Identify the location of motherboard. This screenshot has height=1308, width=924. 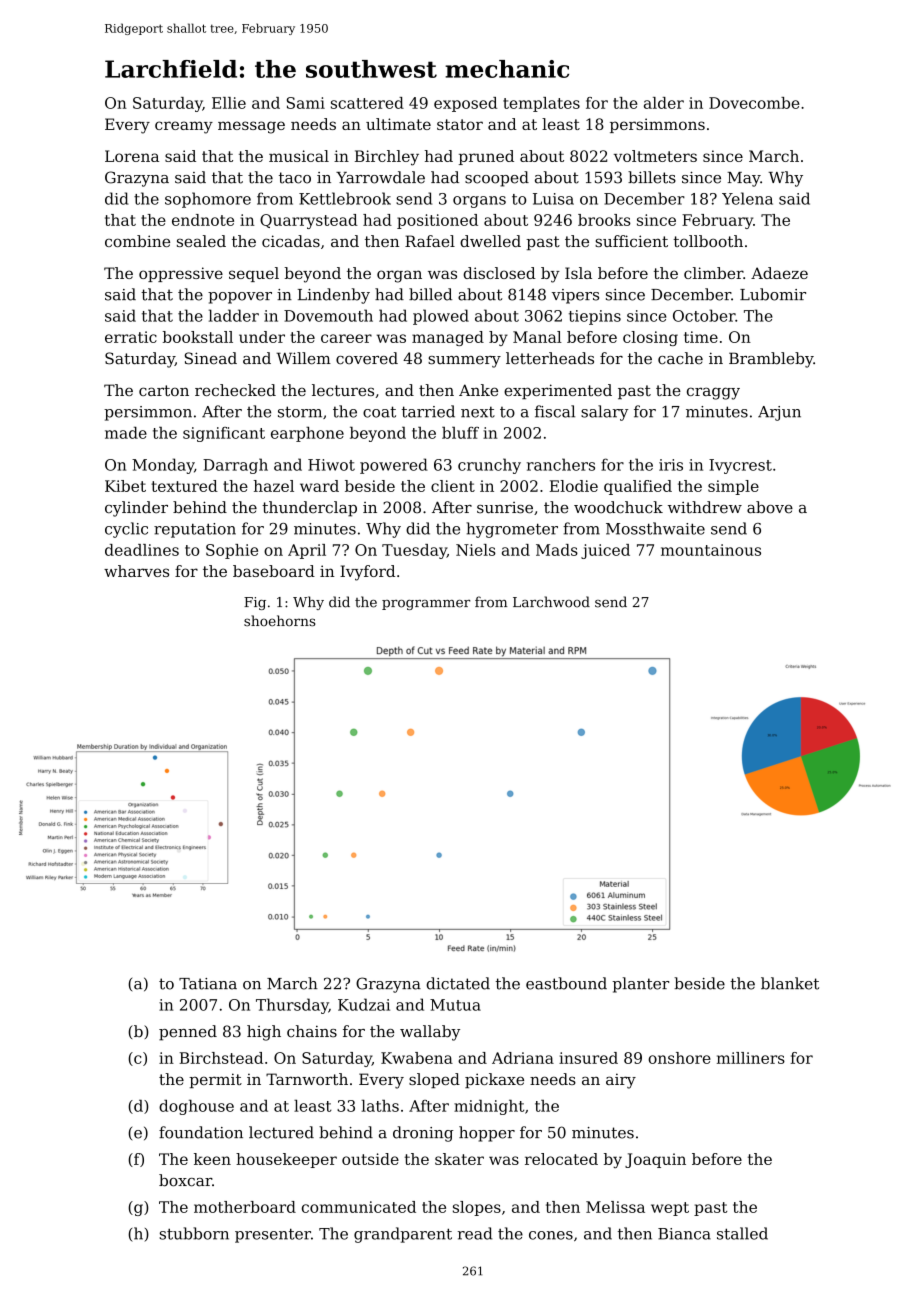
(245, 1207).
